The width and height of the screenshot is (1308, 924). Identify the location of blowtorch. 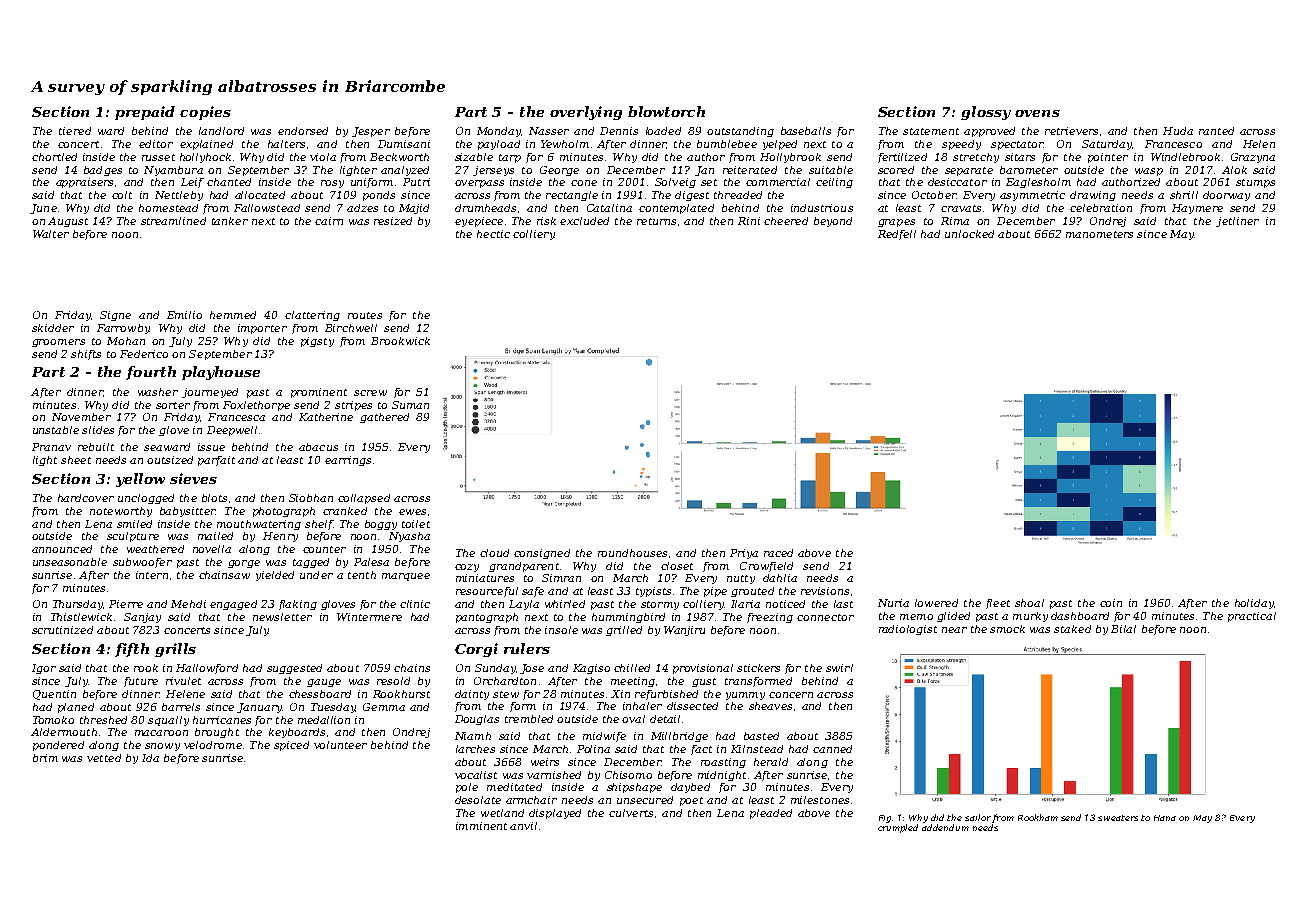
(666, 111).
